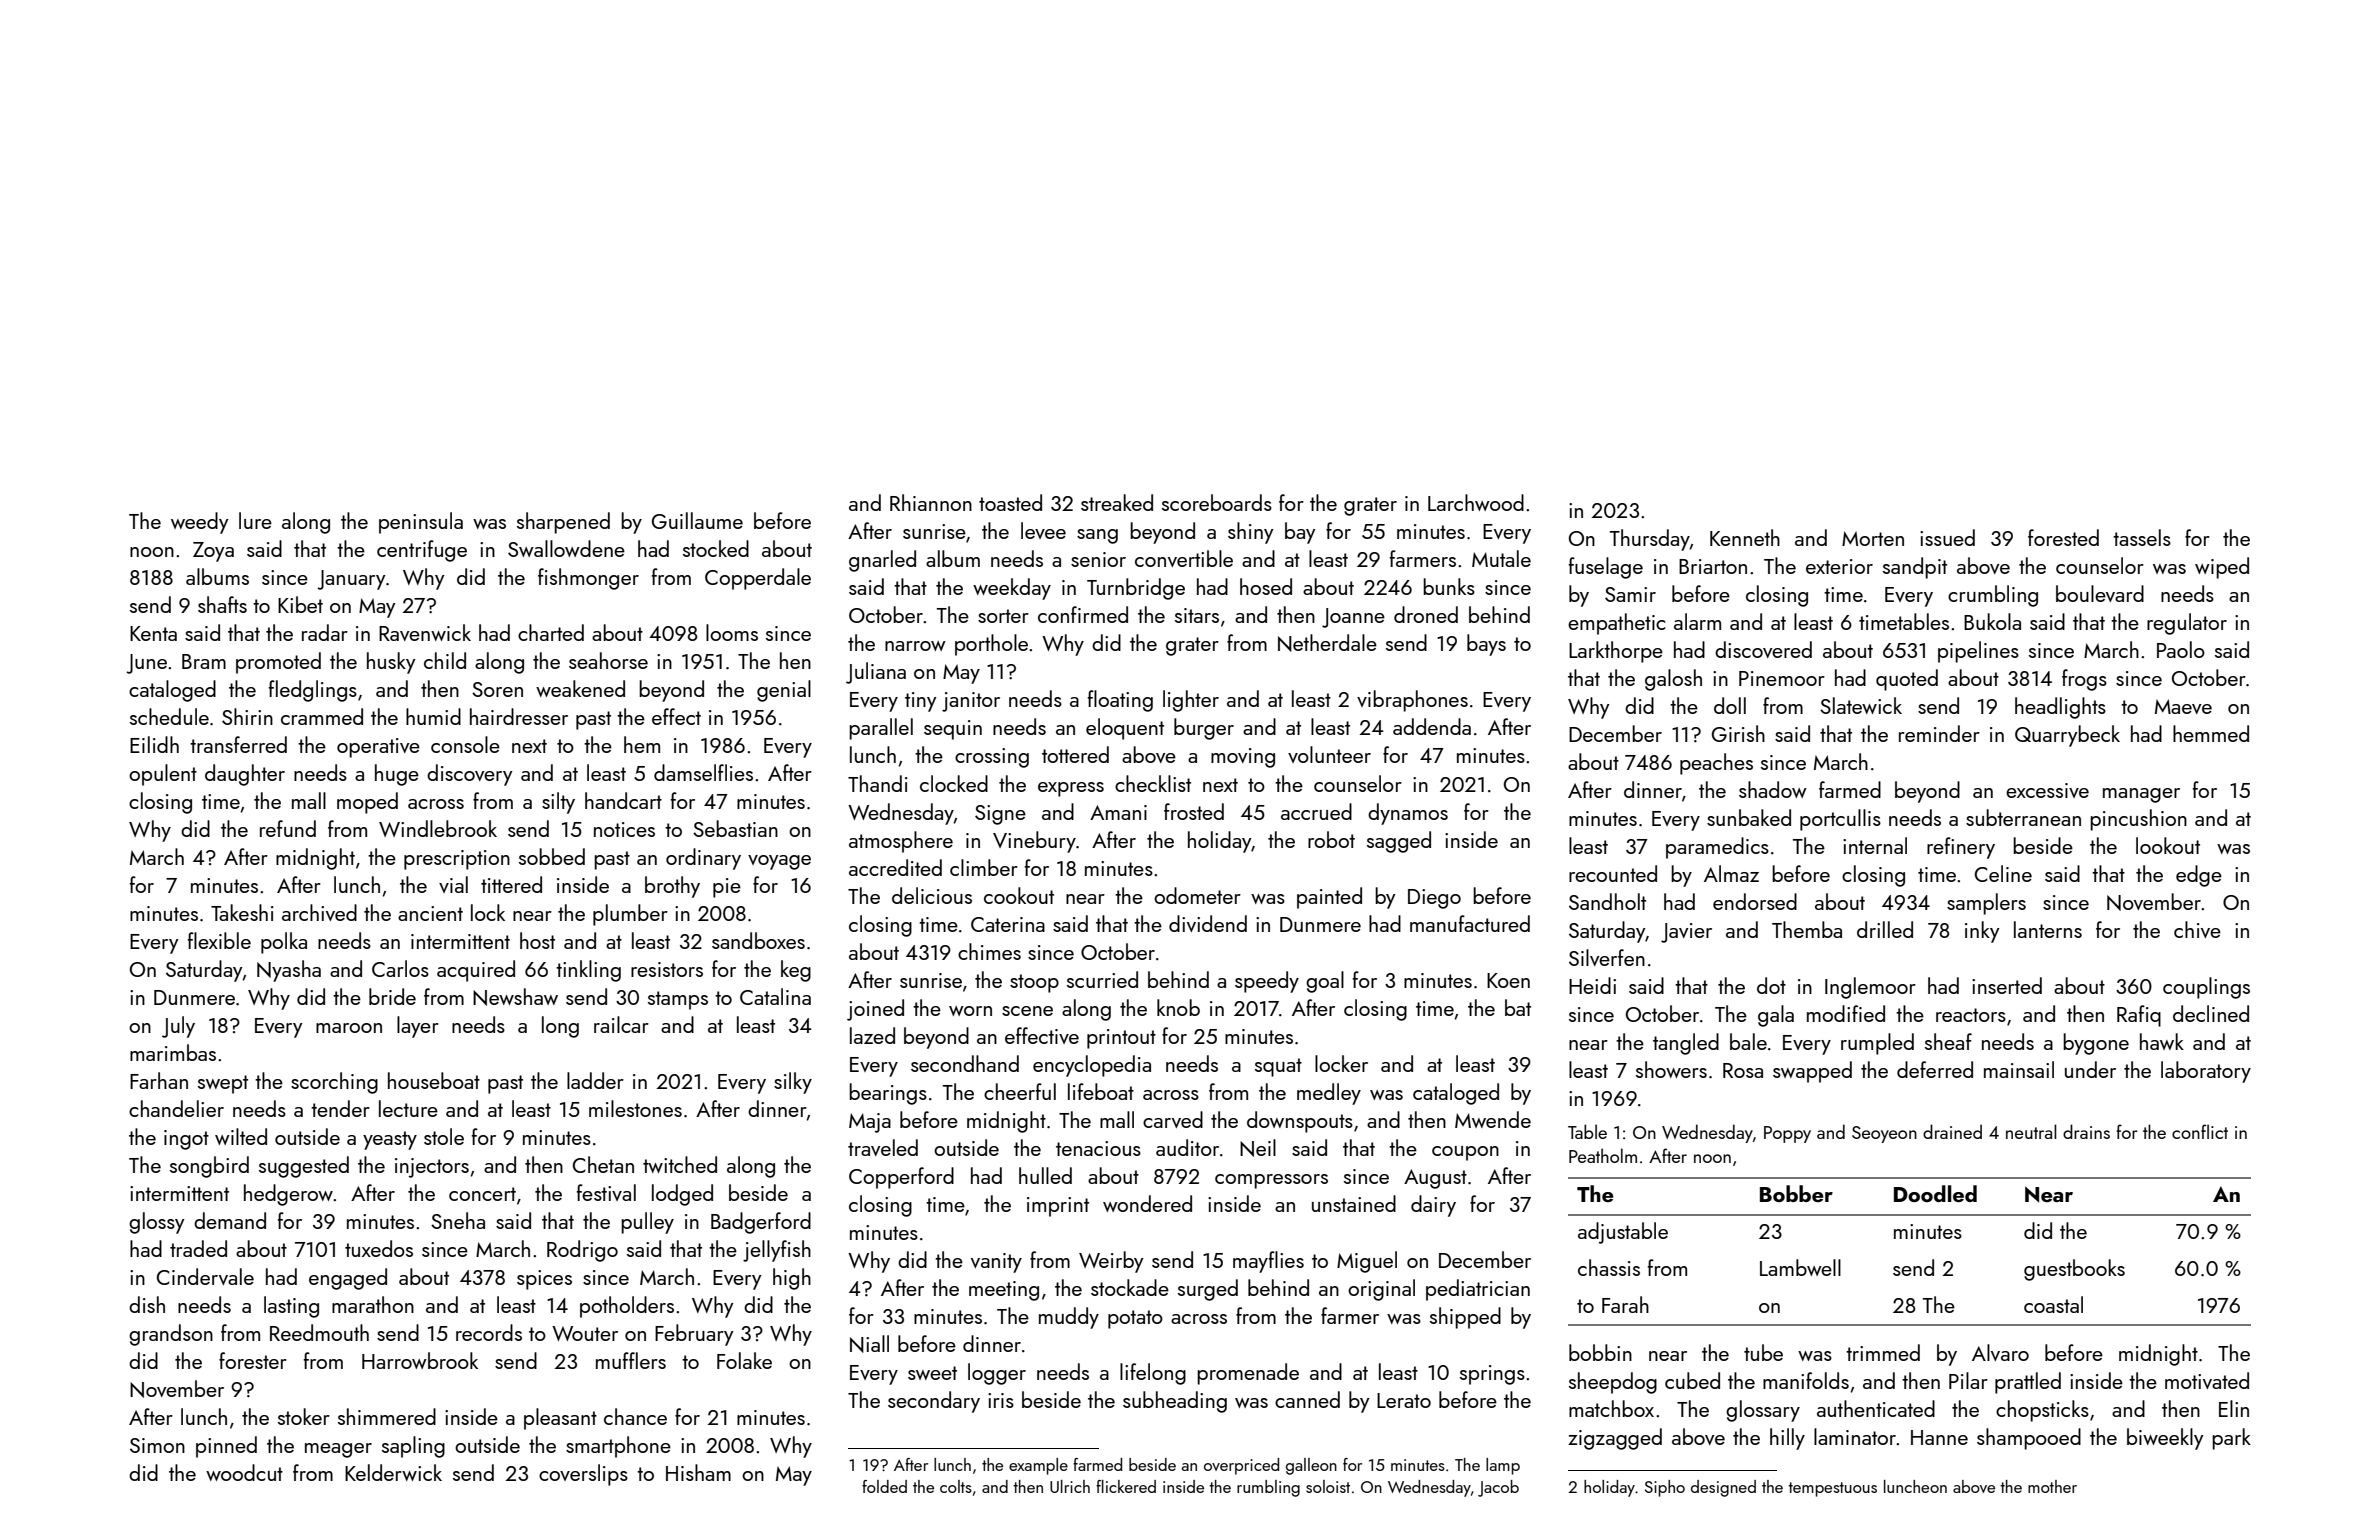 The image size is (2380, 1540). I want to click on tassels, so click(2142, 537).
